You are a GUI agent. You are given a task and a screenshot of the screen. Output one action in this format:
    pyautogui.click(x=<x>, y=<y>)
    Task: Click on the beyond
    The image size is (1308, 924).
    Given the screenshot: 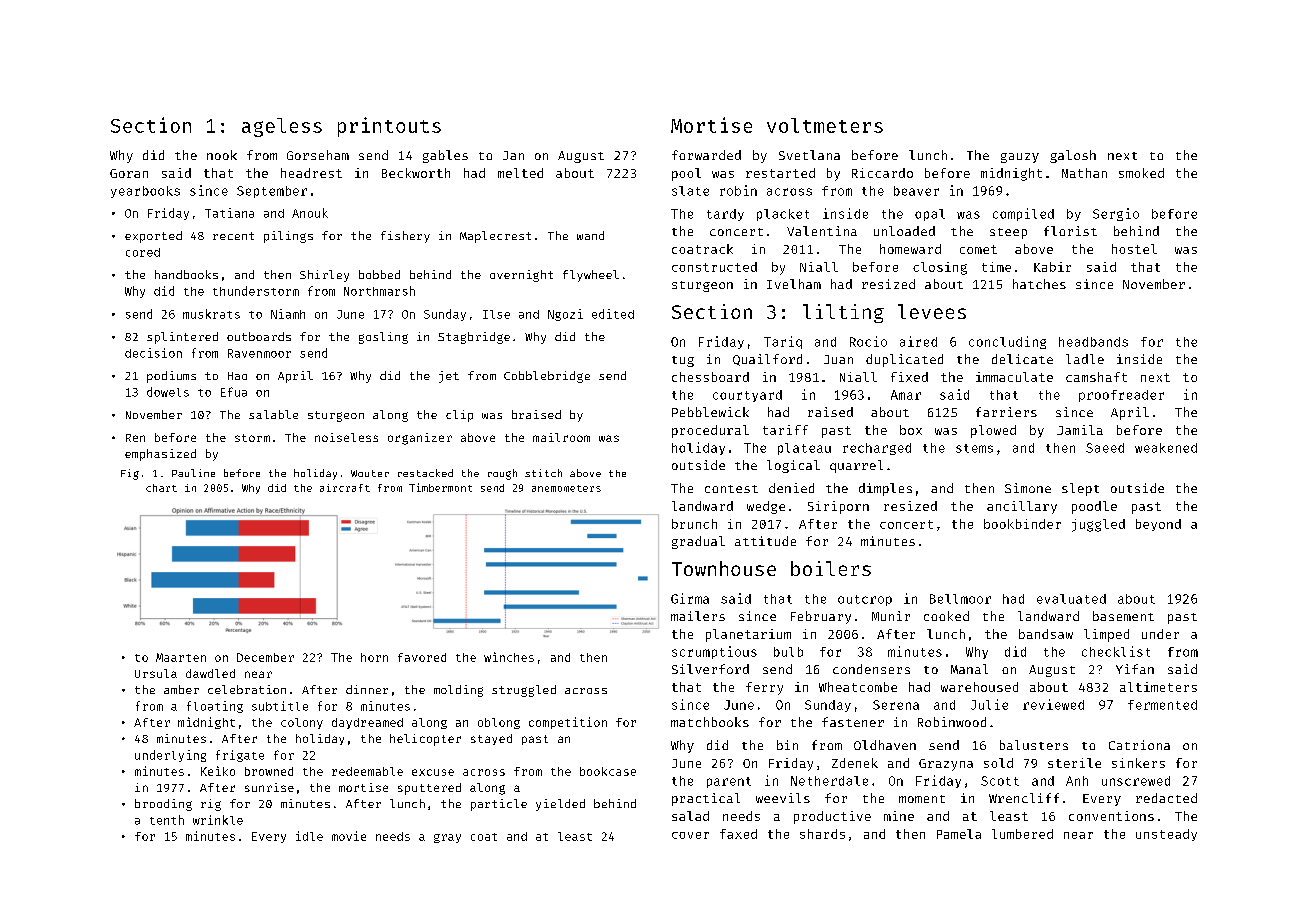 What is the action you would take?
    pyautogui.click(x=1158, y=525)
